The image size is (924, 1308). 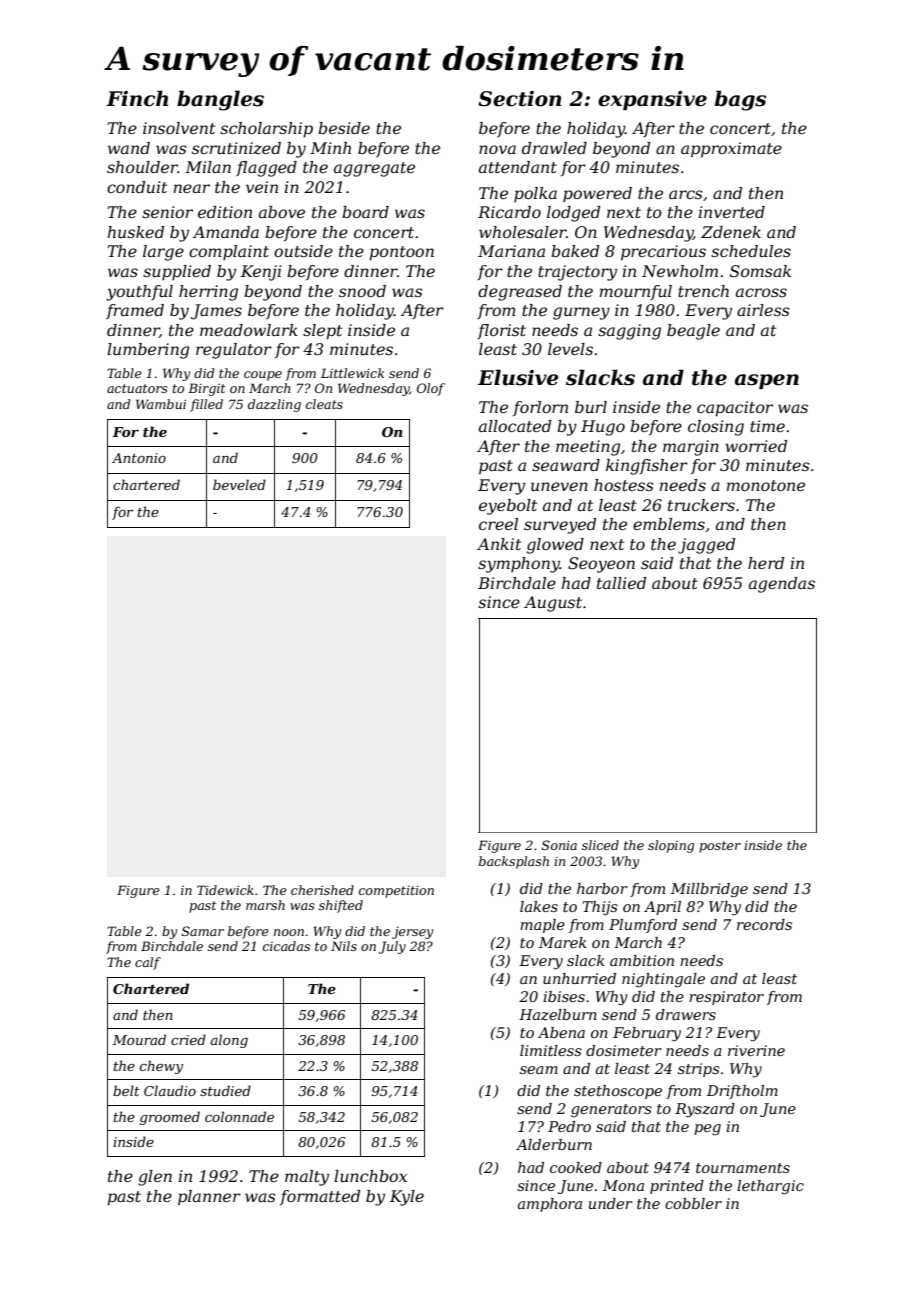 What do you see at coordinates (344, 128) in the screenshot?
I see `beside` at bounding box center [344, 128].
